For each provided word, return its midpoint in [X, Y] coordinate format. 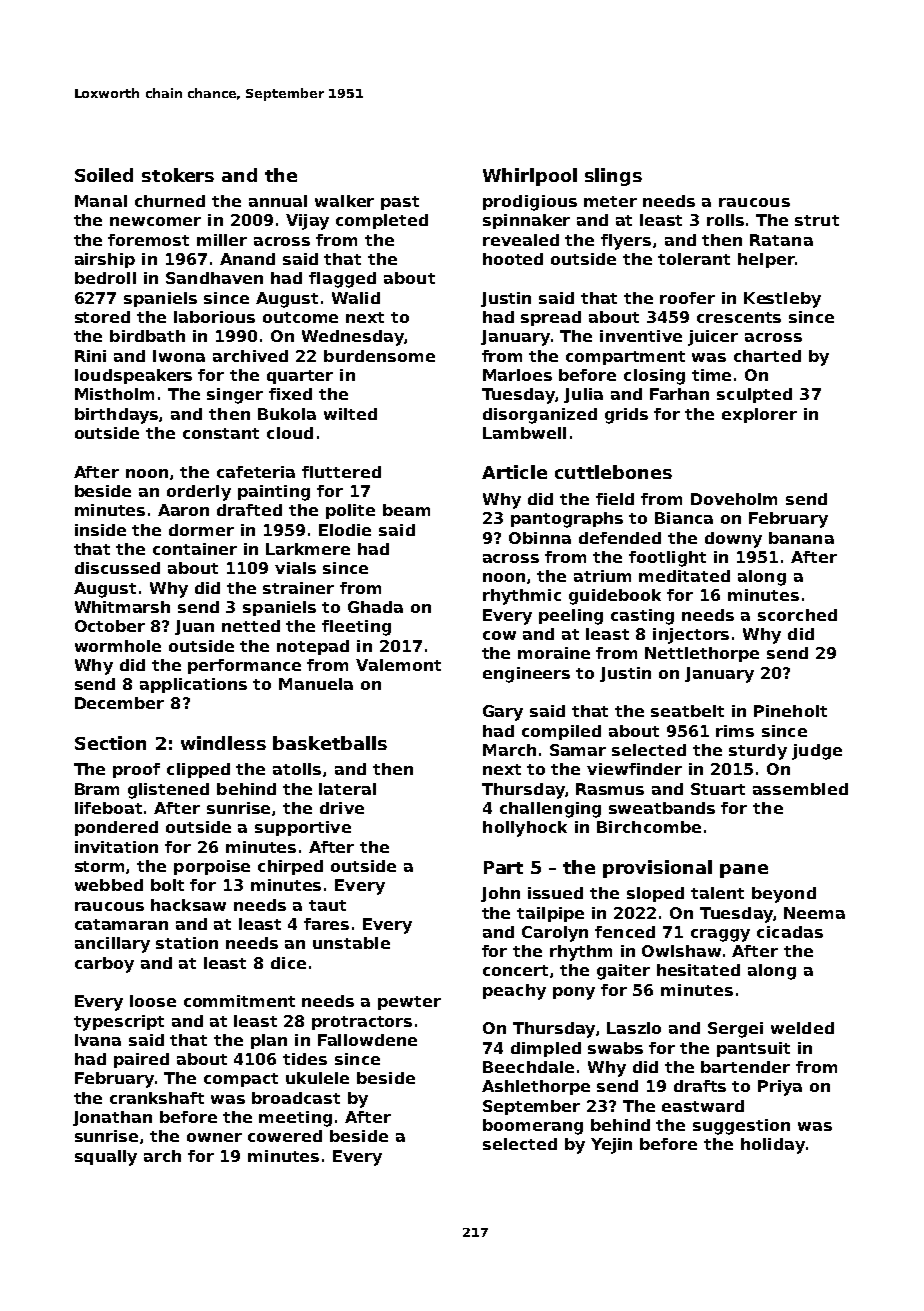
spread [551, 318]
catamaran [121, 924]
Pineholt [790, 711]
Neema [814, 913]
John [500, 894]
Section [110, 743]
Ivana [98, 1040]
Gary [503, 713]
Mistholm [114, 394]
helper [766, 260]
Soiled [104, 175]
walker [344, 201]
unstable [351, 943]
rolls [725, 220]
